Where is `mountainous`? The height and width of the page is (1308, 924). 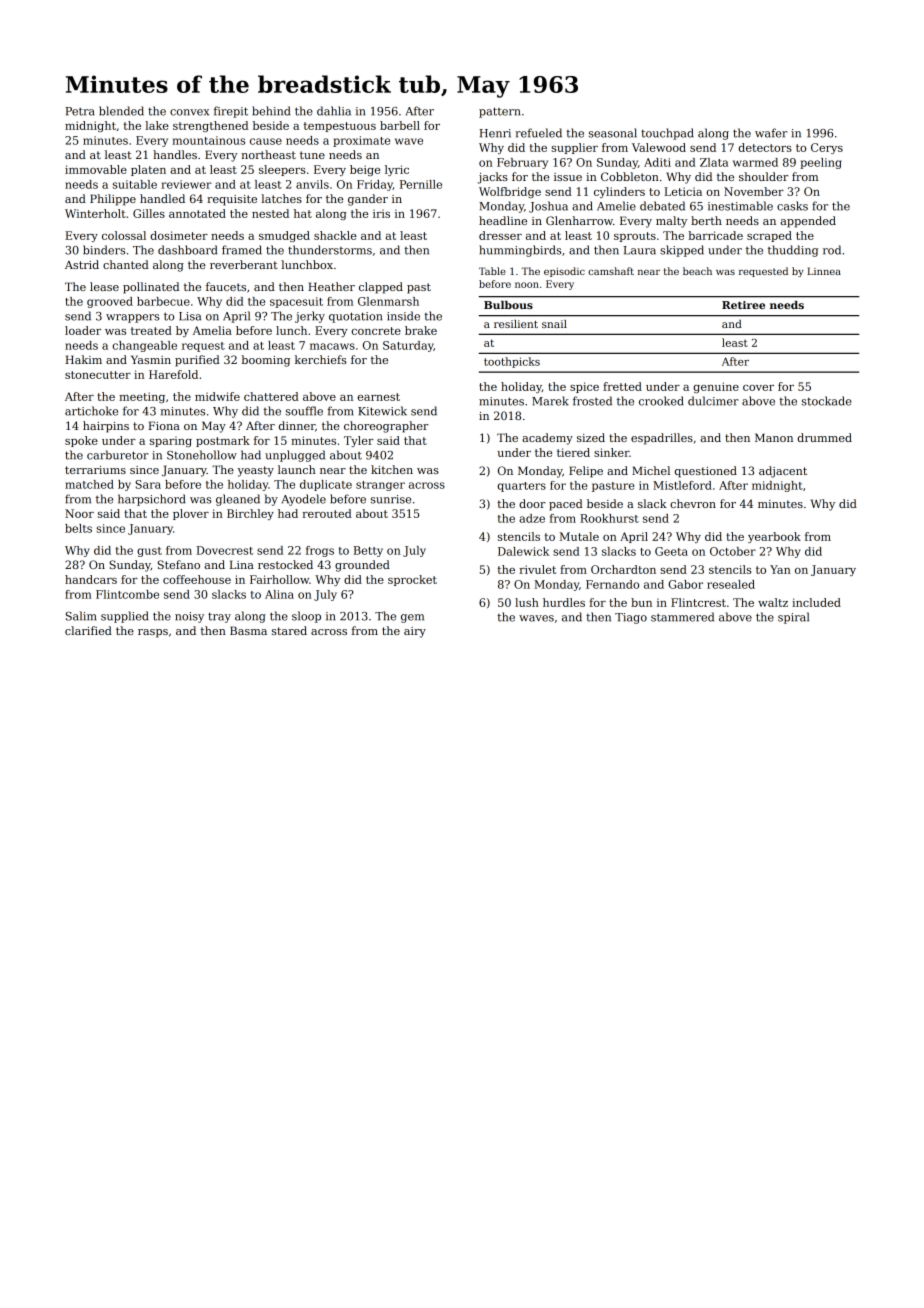 mountainous is located at coordinates (208, 140).
